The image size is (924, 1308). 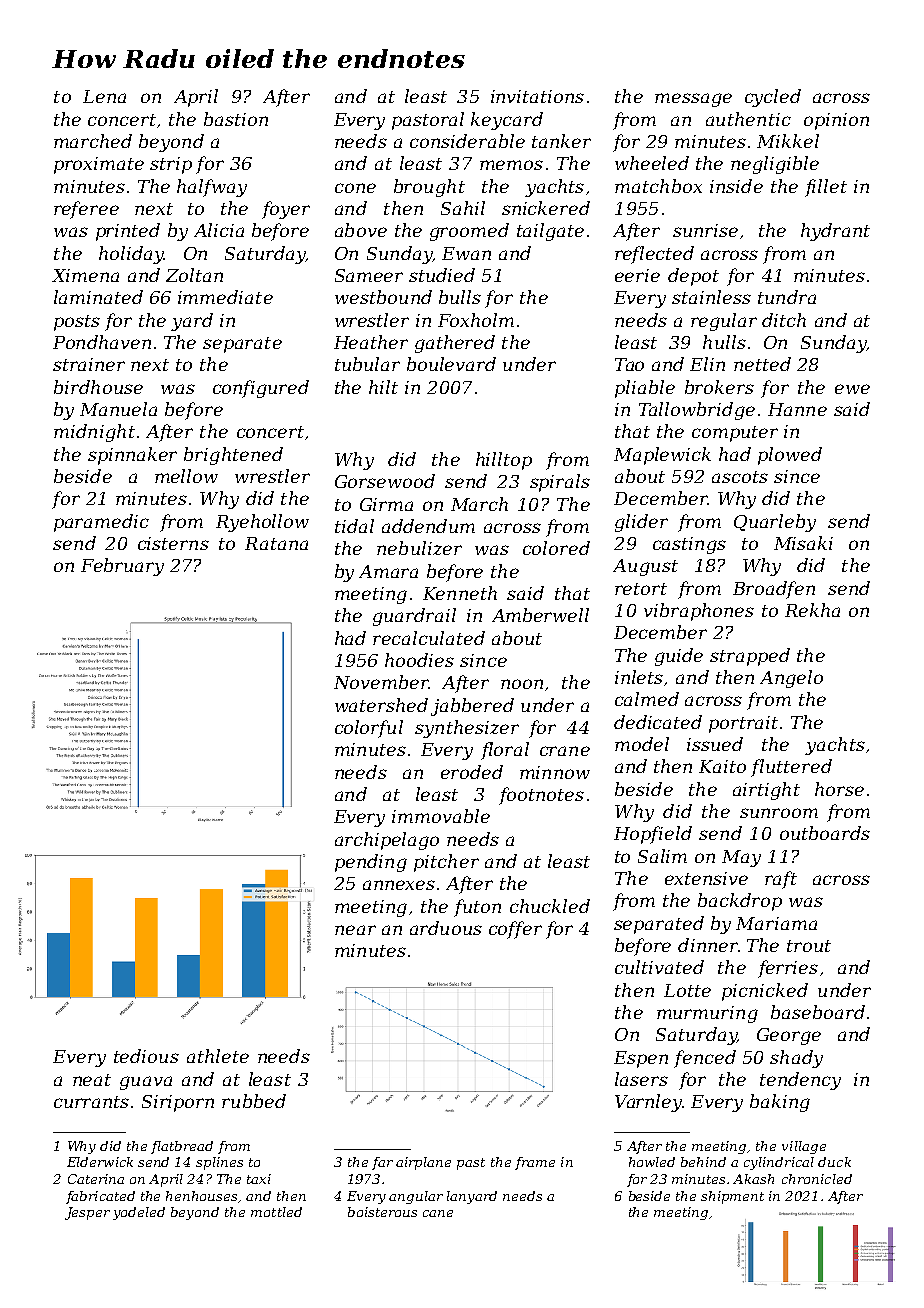 I want to click on cane, so click(x=438, y=1213).
